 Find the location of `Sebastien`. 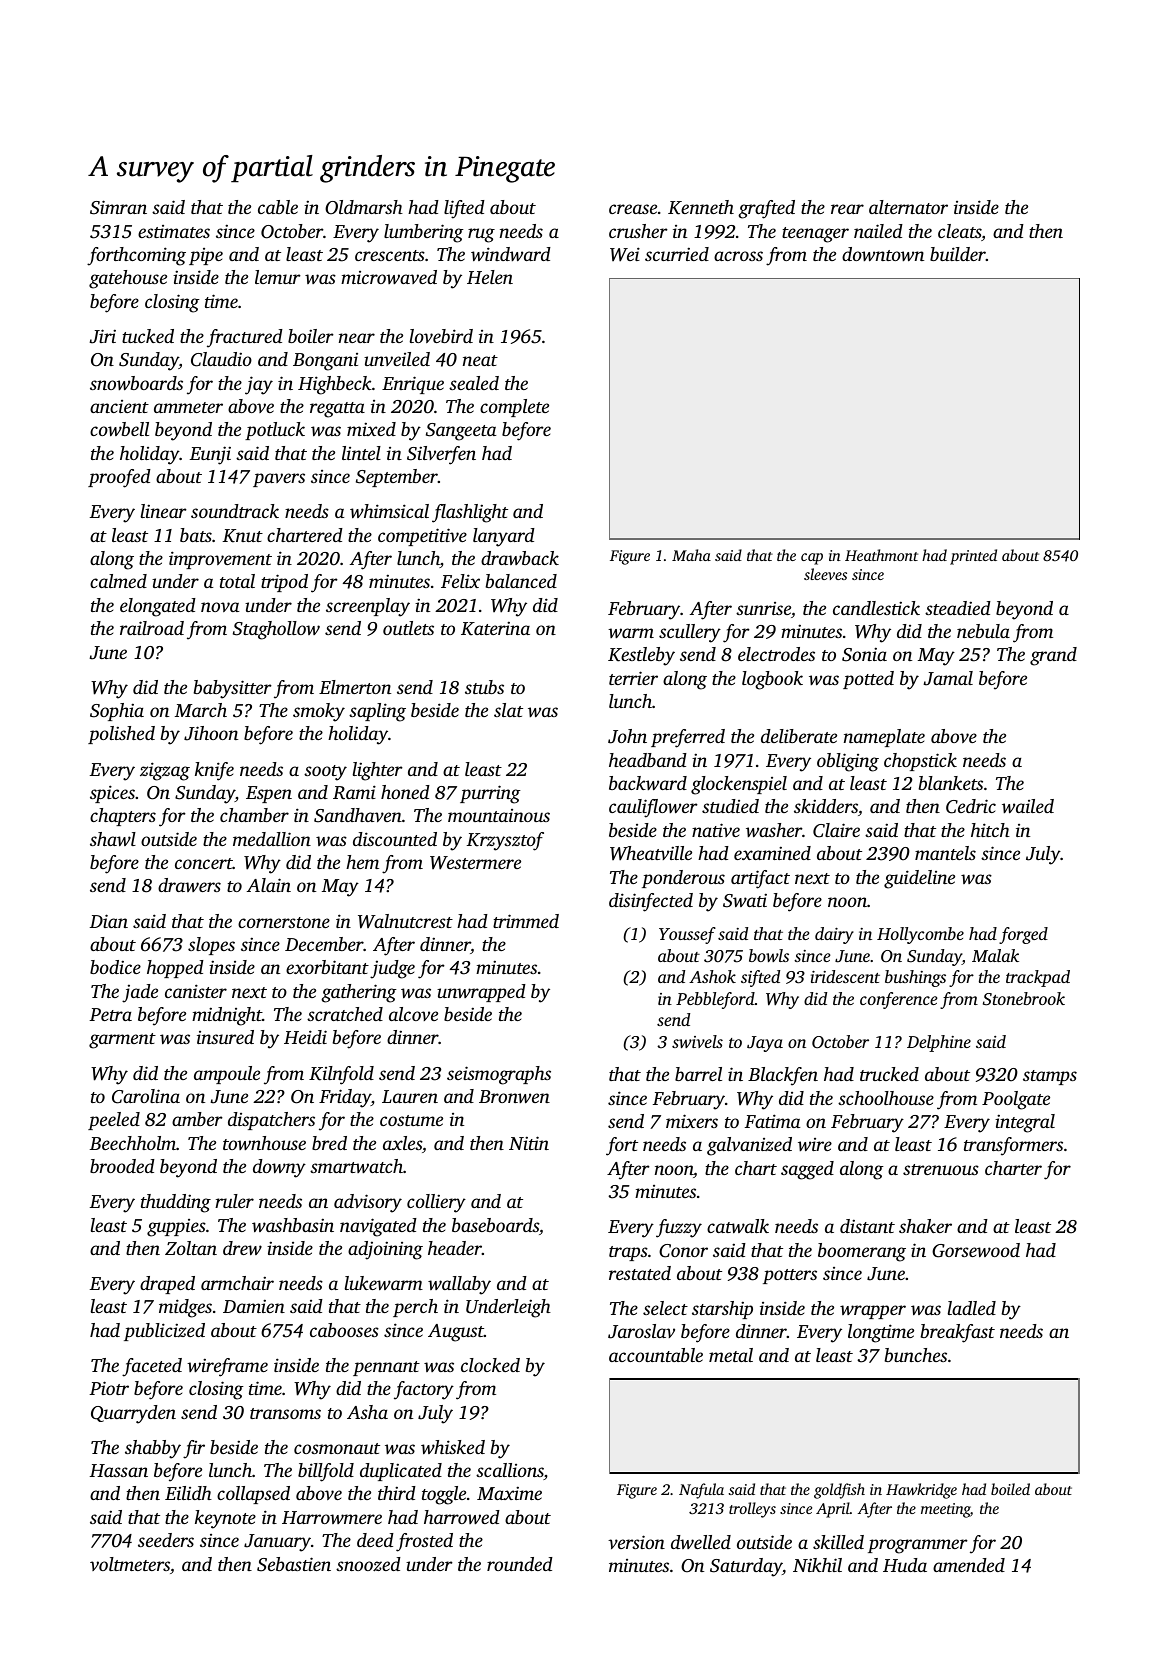

Sebastien is located at coordinates (294, 1564).
